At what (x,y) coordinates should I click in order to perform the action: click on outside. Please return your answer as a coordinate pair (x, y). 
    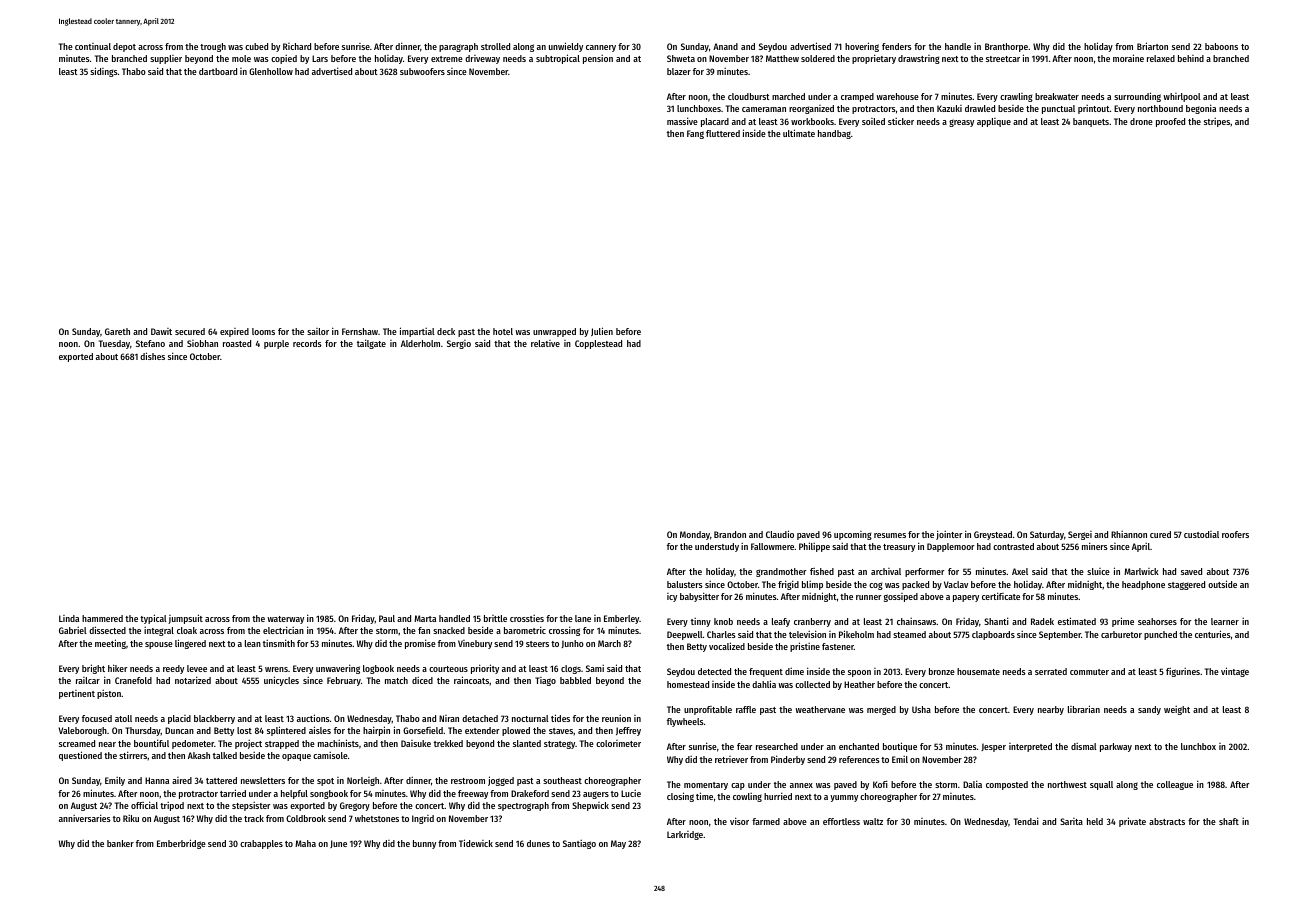
    Looking at the image, I should click on (1222, 584).
